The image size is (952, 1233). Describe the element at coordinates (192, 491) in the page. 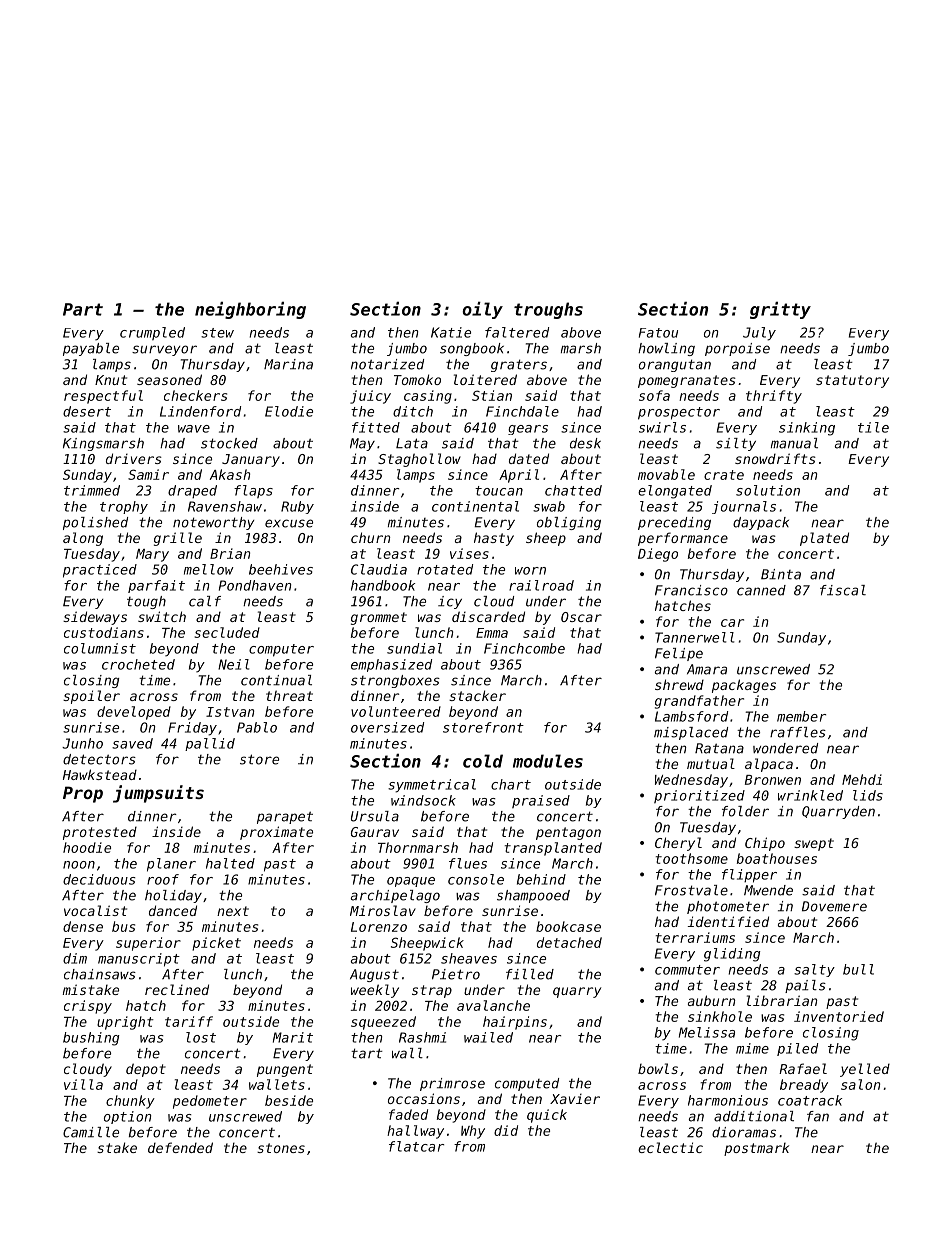

I see `draped` at that location.
